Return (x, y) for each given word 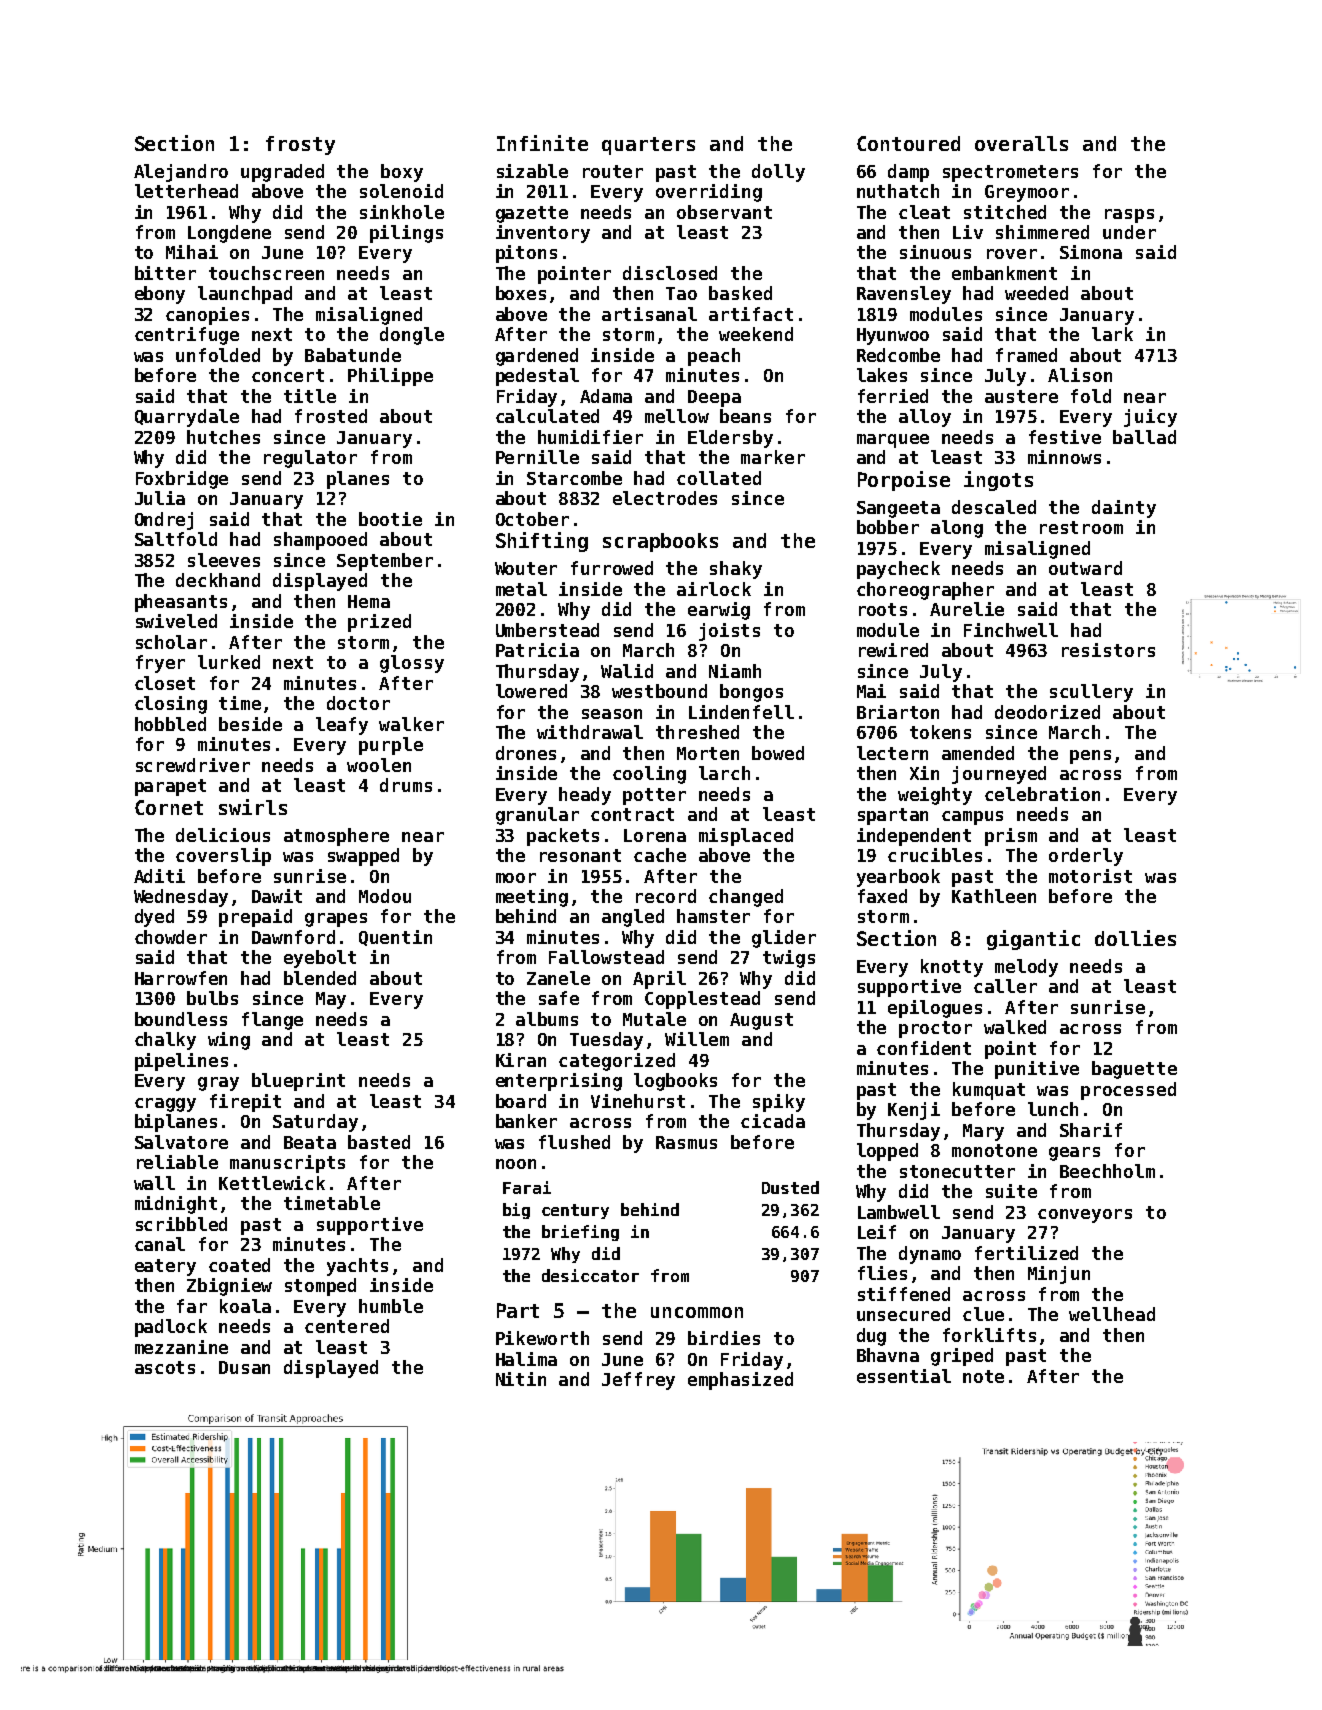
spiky (779, 1103)
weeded (1036, 293)
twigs (789, 959)
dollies (1135, 938)
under (1129, 232)
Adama (606, 396)
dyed (154, 918)
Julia (160, 498)
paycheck (898, 570)
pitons (526, 254)
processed (1128, 1091)
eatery (165, 1267)
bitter (165, 273)
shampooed (320, 541)
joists (729, 632)
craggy (165, 1105)
